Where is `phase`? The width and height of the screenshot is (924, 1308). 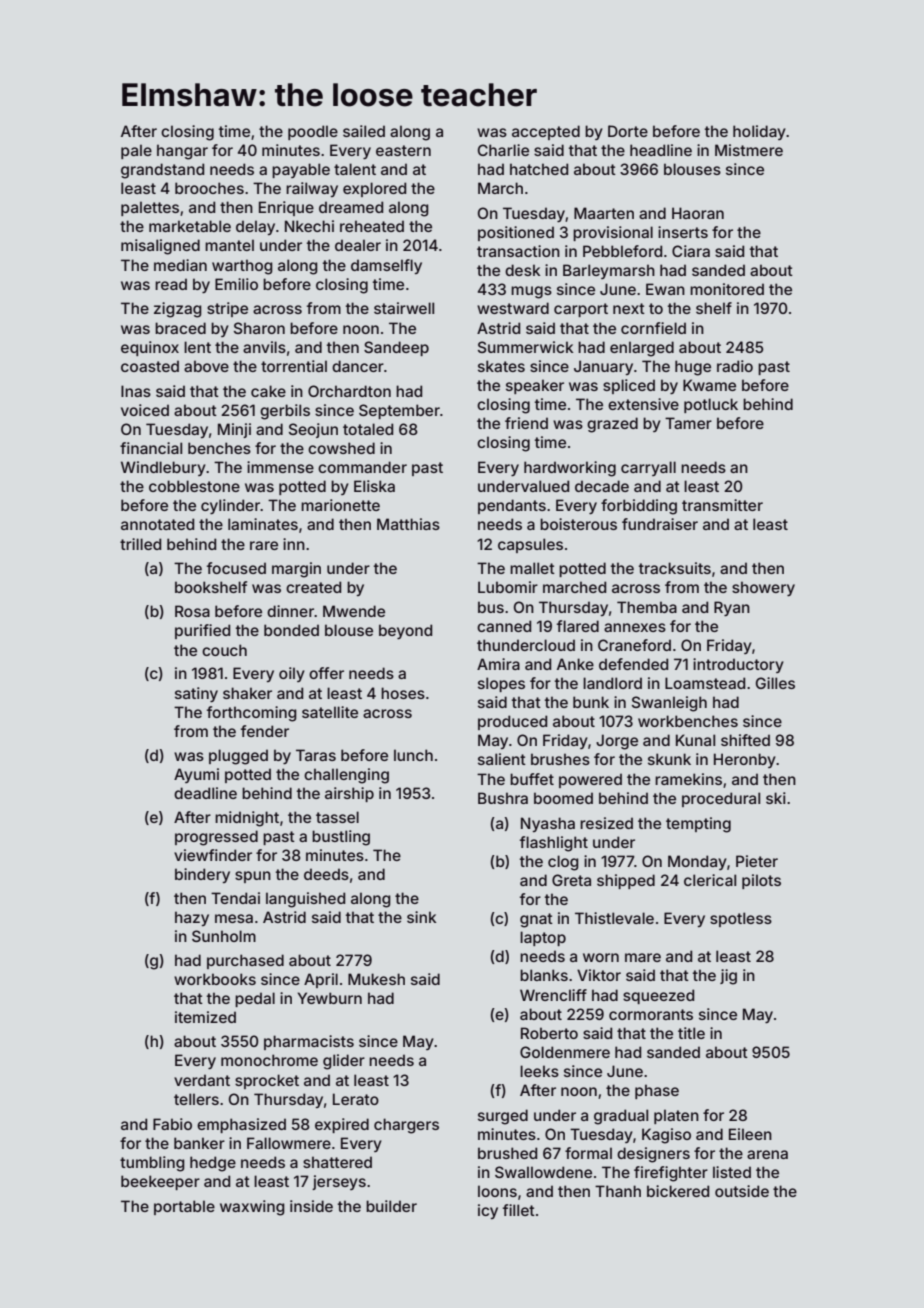 phase is located at coordinates (657, 1091).
